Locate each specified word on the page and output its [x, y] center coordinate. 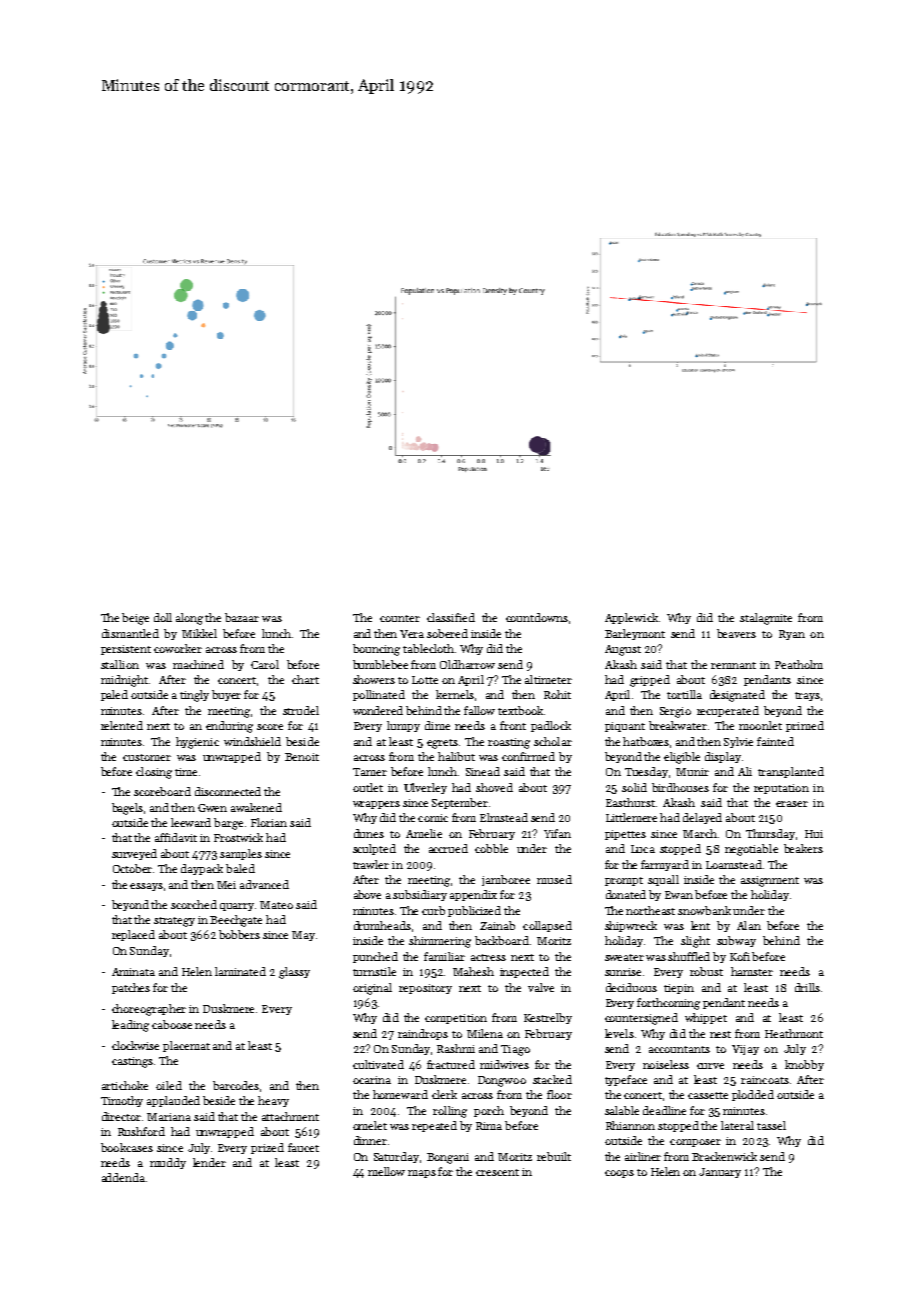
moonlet [760, 725]
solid [634, 787]
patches [131, 988]
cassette [708, 1095]
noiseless [666, 1064]
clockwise [135, 1045]
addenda [123, 1177]
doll [163, 617]
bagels [127, 809]
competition [456, 1019]
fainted [775, 741]
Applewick [631, 618]
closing [154, 773]
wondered [378, 710]
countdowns [537, 617]
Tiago [515, 1050]
